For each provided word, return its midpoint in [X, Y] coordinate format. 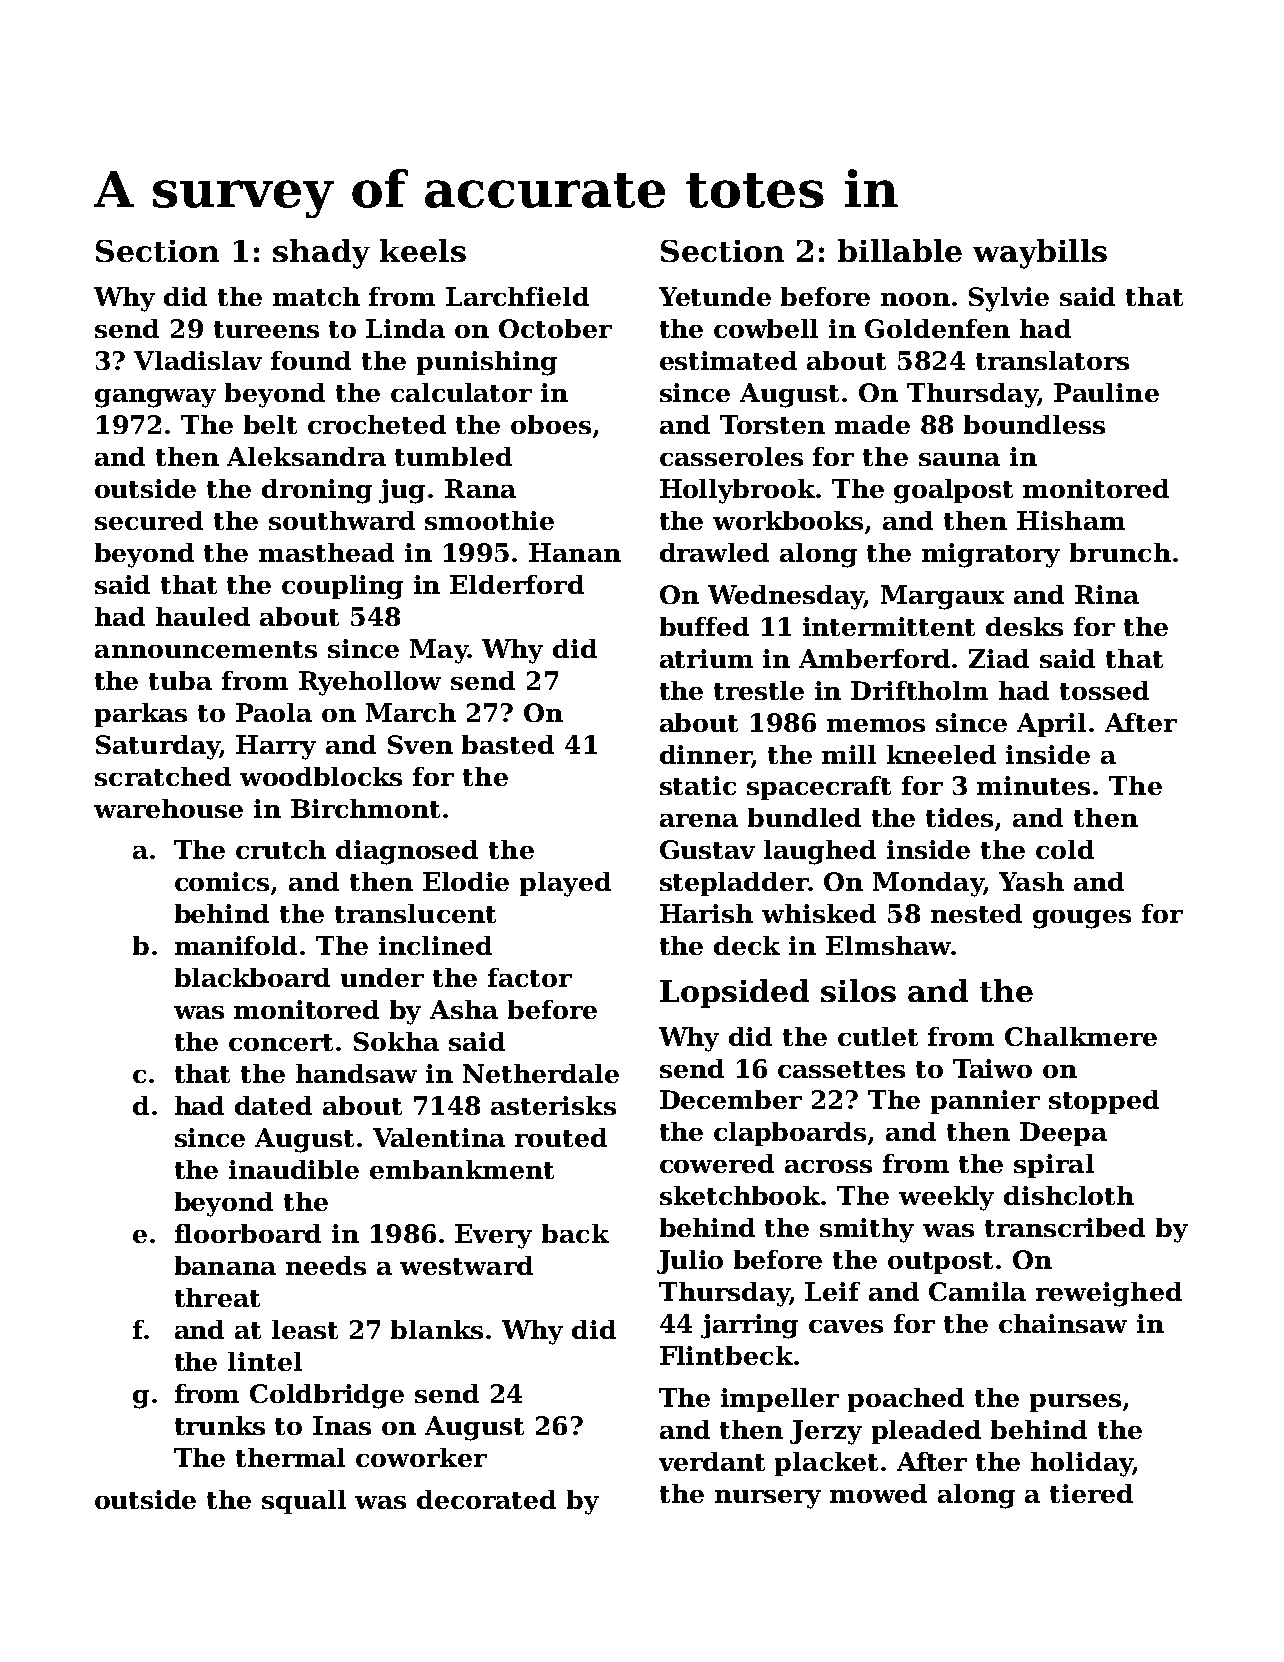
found [311, 360]
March [411, 712]
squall [304, 1502]
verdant [712, 1461]
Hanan [575, 552]
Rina [1107, 594]
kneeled [941, 754]
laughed [820, 852]
